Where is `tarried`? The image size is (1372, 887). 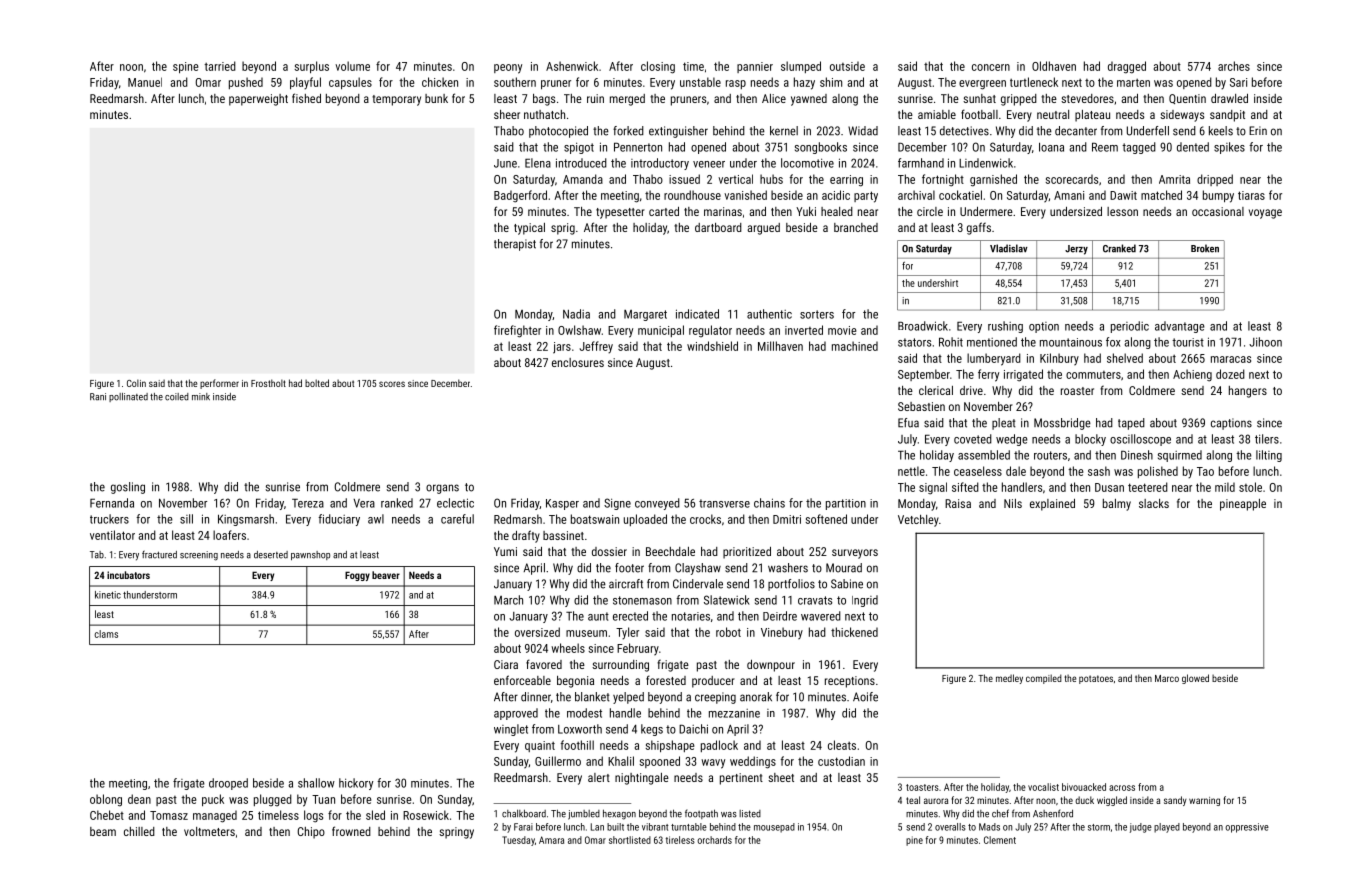 tarried is located at coordinates (220, 66).
